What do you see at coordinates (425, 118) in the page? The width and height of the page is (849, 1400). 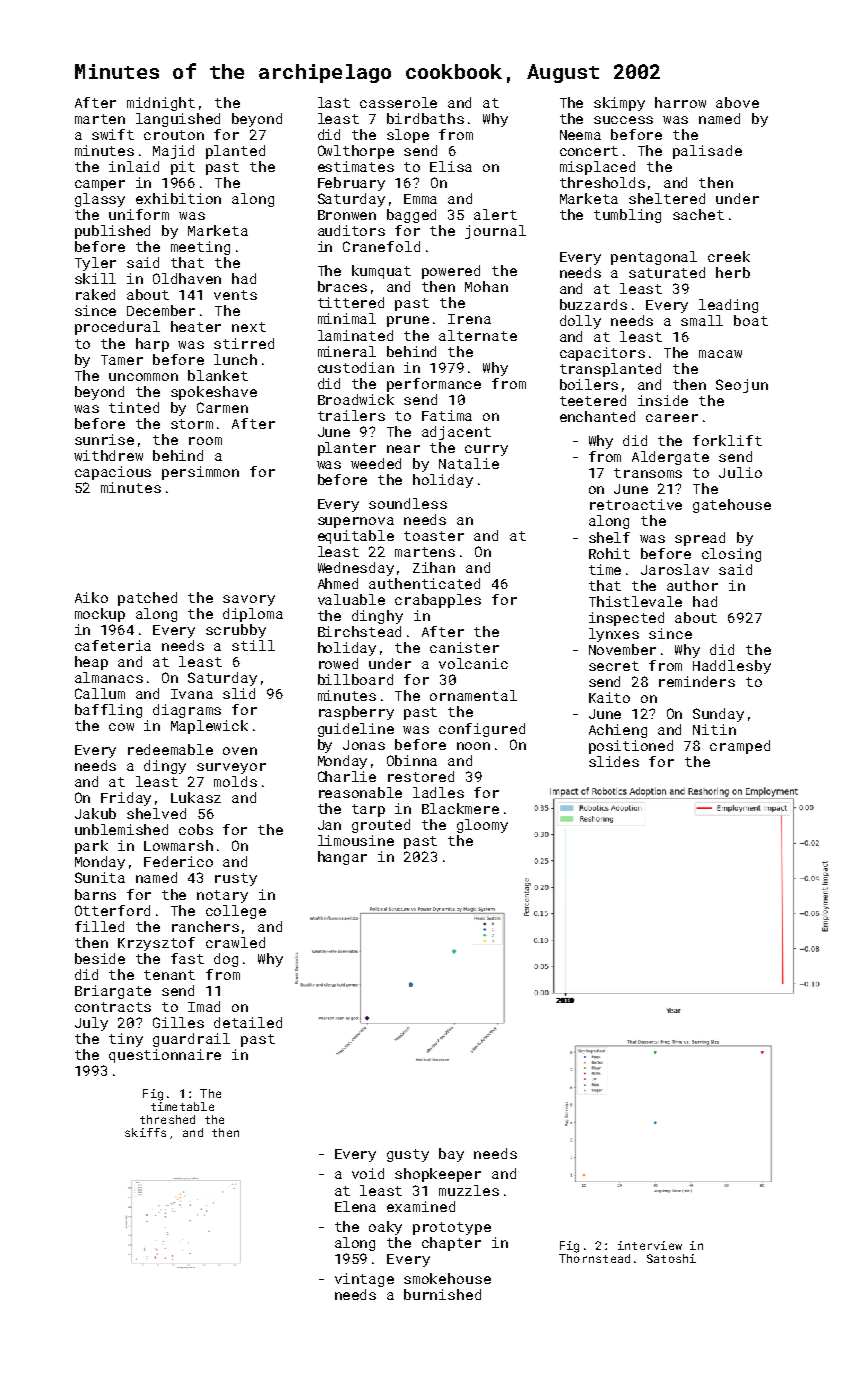 I see `birdbaths` at bounding box center [425, 118].
